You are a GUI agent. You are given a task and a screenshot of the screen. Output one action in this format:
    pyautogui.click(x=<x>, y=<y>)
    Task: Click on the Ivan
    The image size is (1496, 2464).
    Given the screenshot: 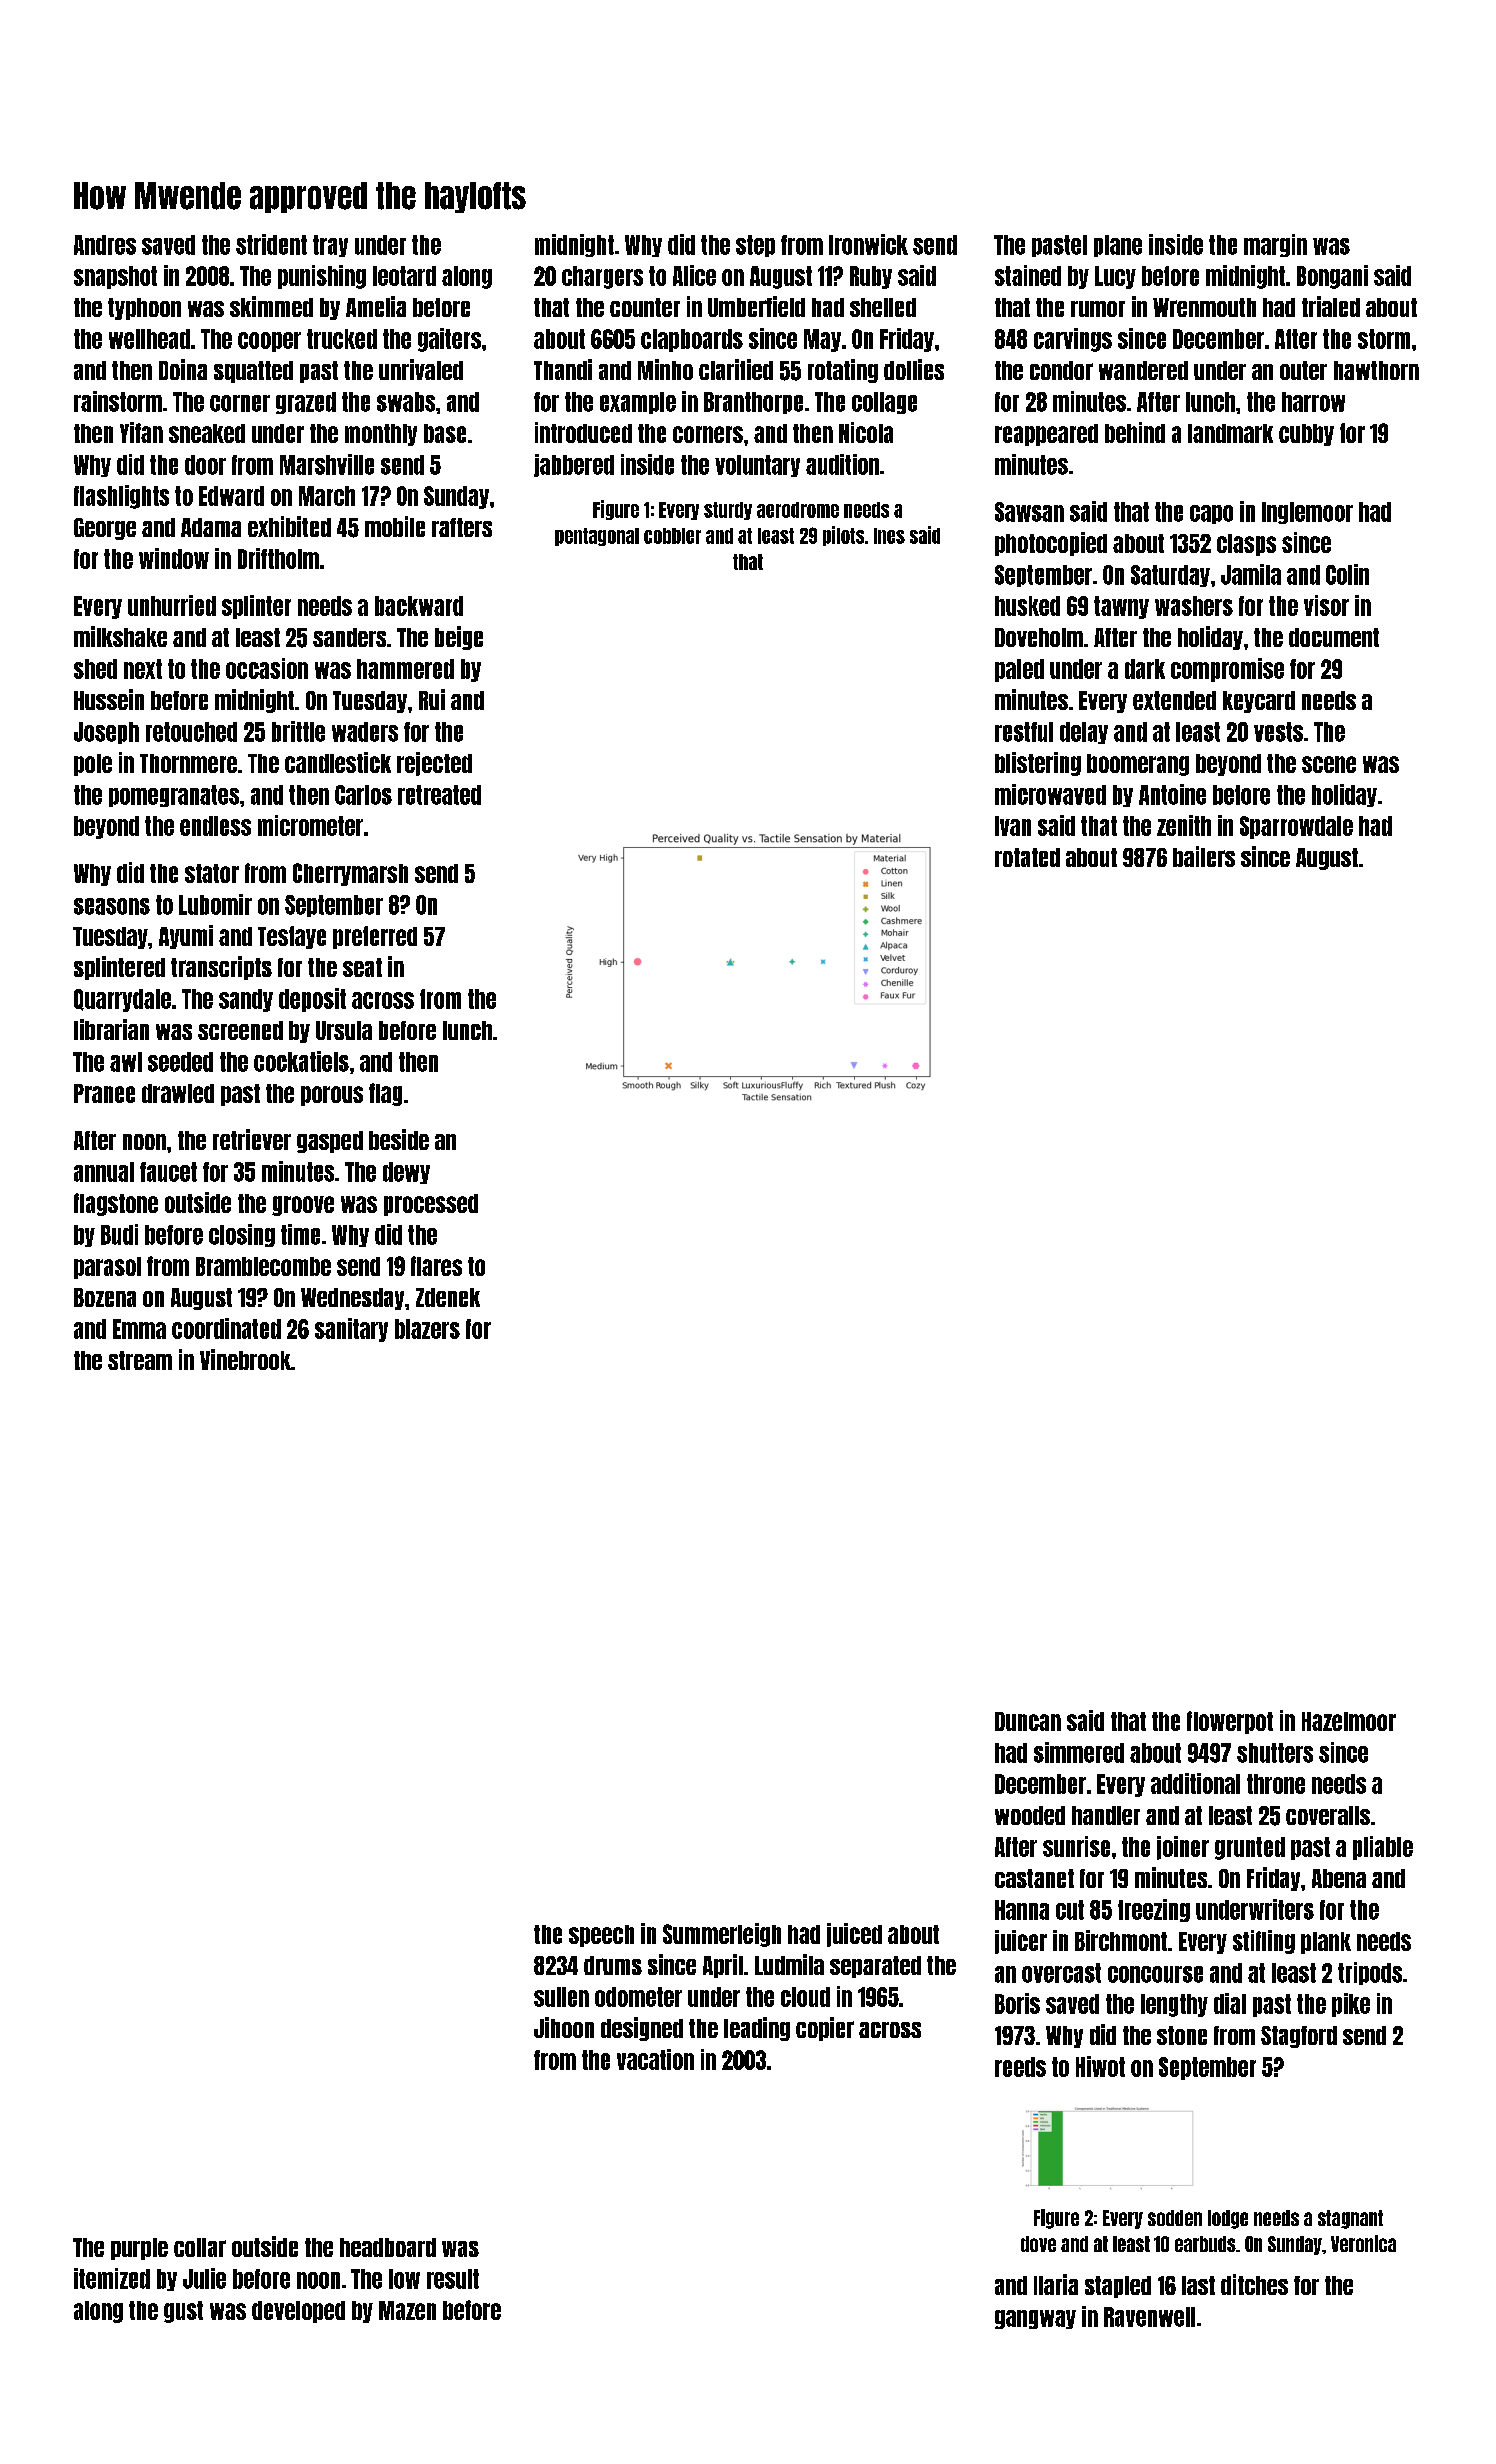 What is the action you would take?
    pyautogui.click(x=1013, y=826)
